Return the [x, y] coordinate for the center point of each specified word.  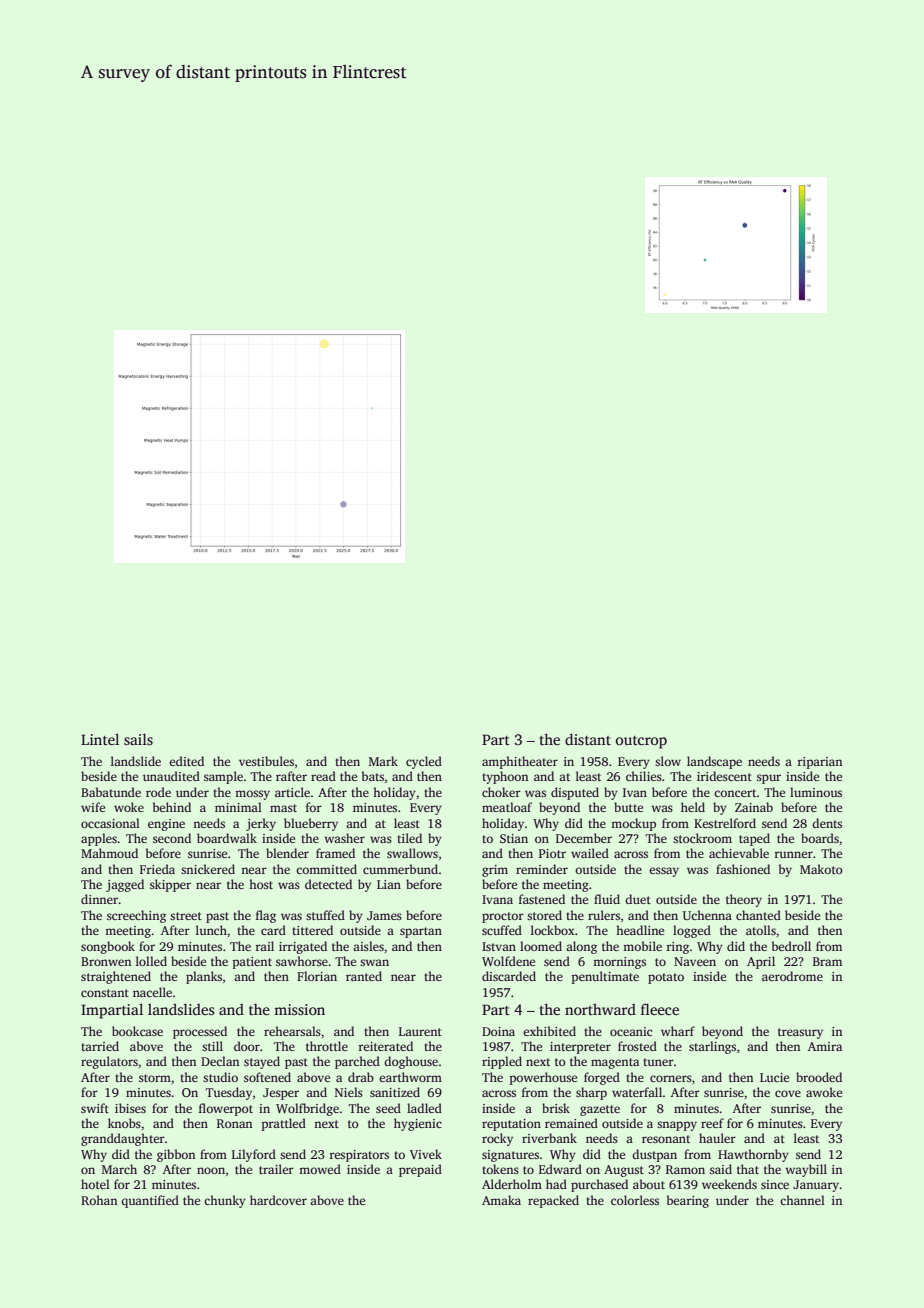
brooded [819, 1077]
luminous [816, 792]
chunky [225, 1201]
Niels [349, 1092]
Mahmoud [109, 853]
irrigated [303, 947]
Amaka [501, 1200]
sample [223, 777]
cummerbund [400, 869]
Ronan [234, 1123]
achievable [739, 853]
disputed [575, 793]
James [384, 915]
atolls [761, 930]
